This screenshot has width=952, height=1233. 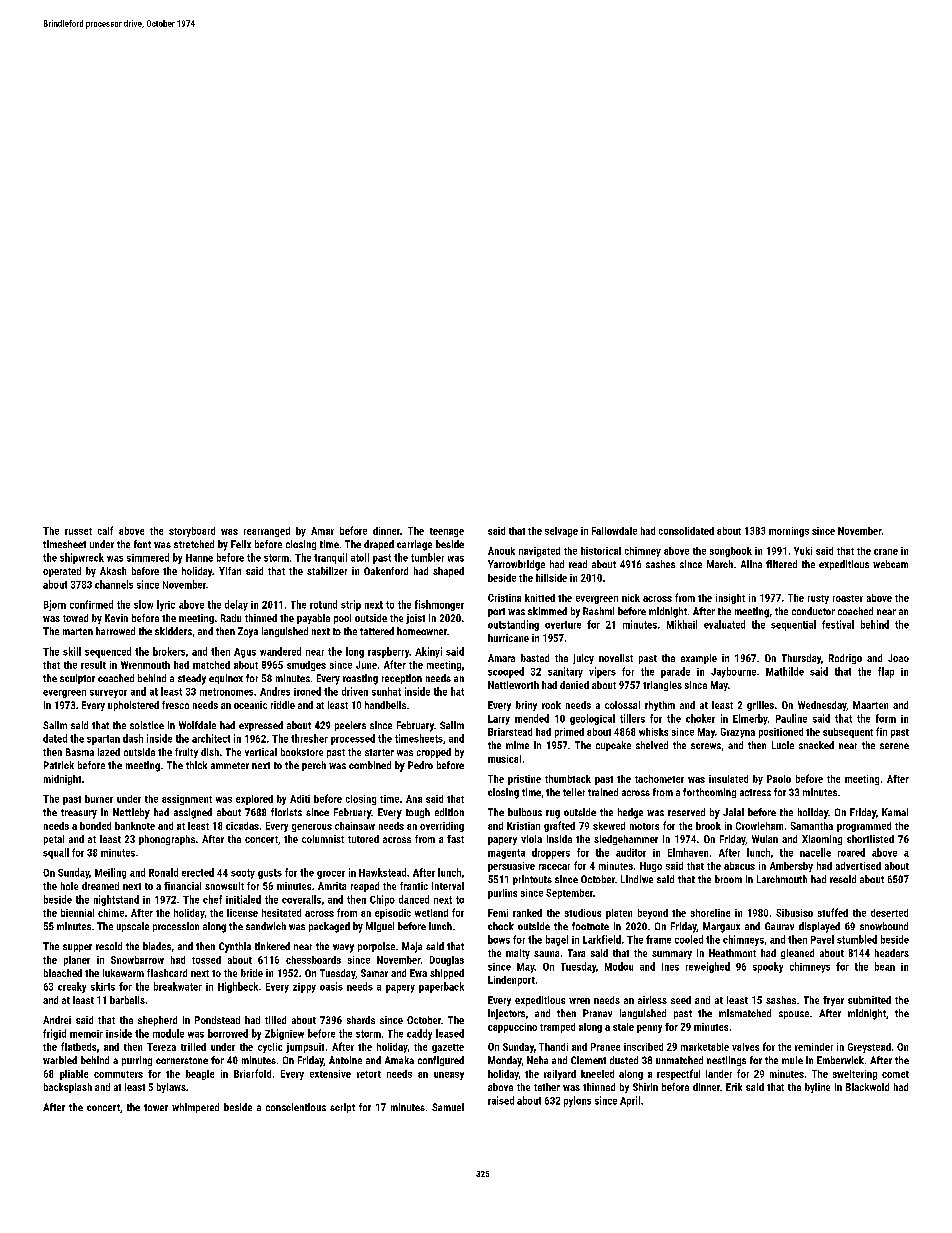 I want to click on draped, so click(x=379, y=545).
